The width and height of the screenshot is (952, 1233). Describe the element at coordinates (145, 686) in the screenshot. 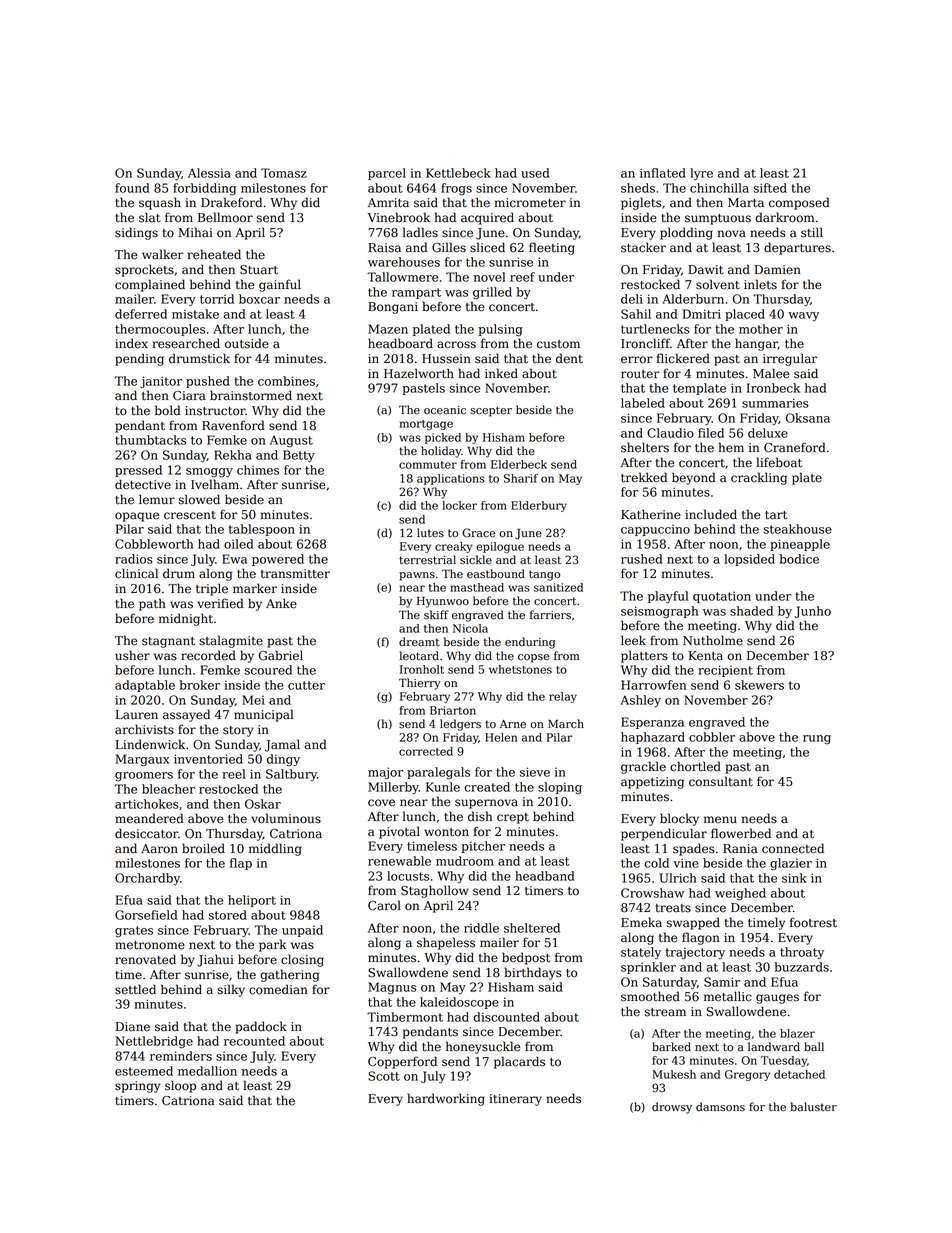

I see `adaptable` at that location.
